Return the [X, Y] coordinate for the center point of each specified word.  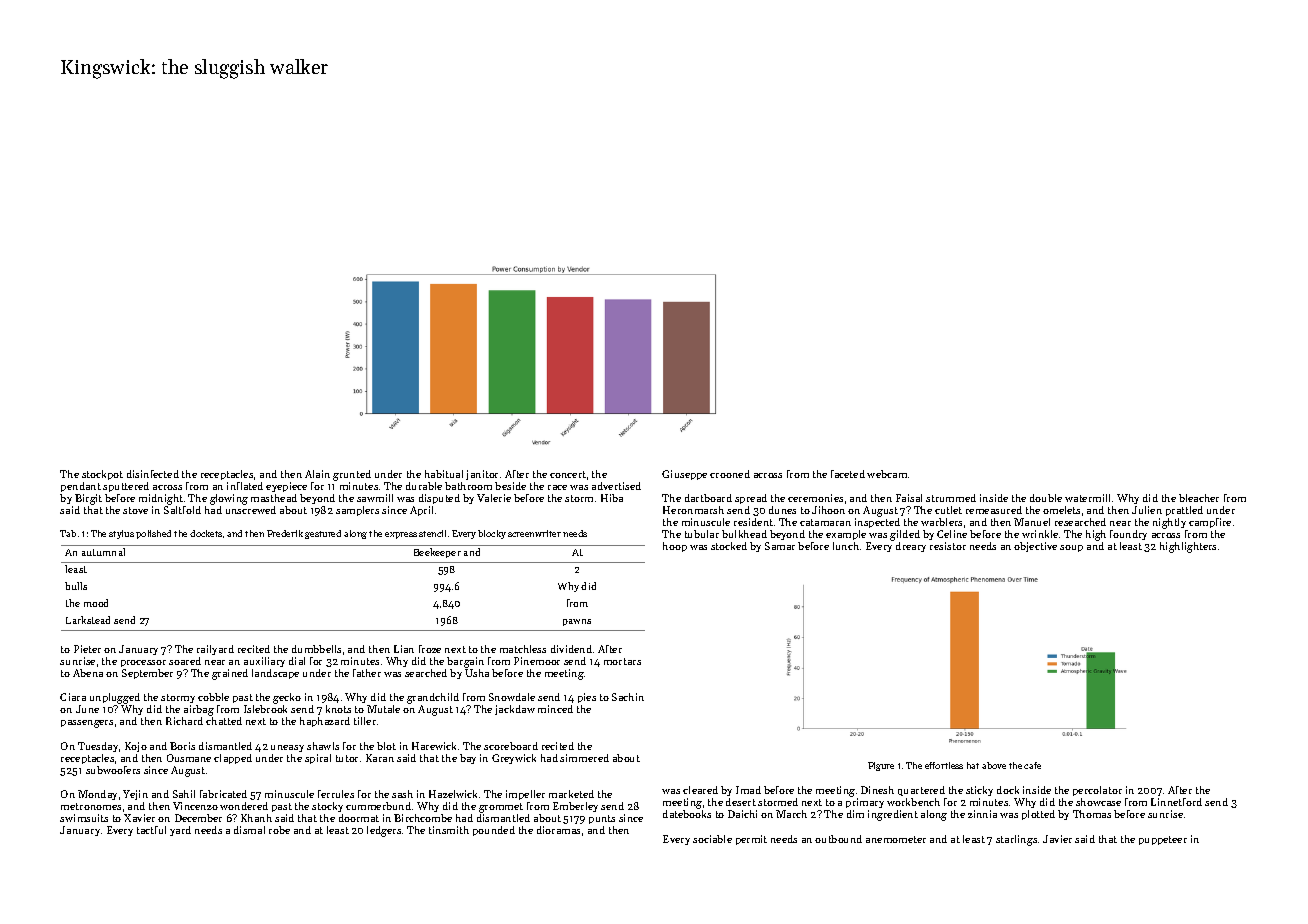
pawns [577, 622]
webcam [887, 474]
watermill [1087, 498]
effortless [944, 765]
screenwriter [534, 533]
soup [1071, 548]
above [994, 765]
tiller [365, 721]
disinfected [153, 474]
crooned [730, 474]
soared [185, 661]
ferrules [336, 794]
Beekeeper [437, 553]
